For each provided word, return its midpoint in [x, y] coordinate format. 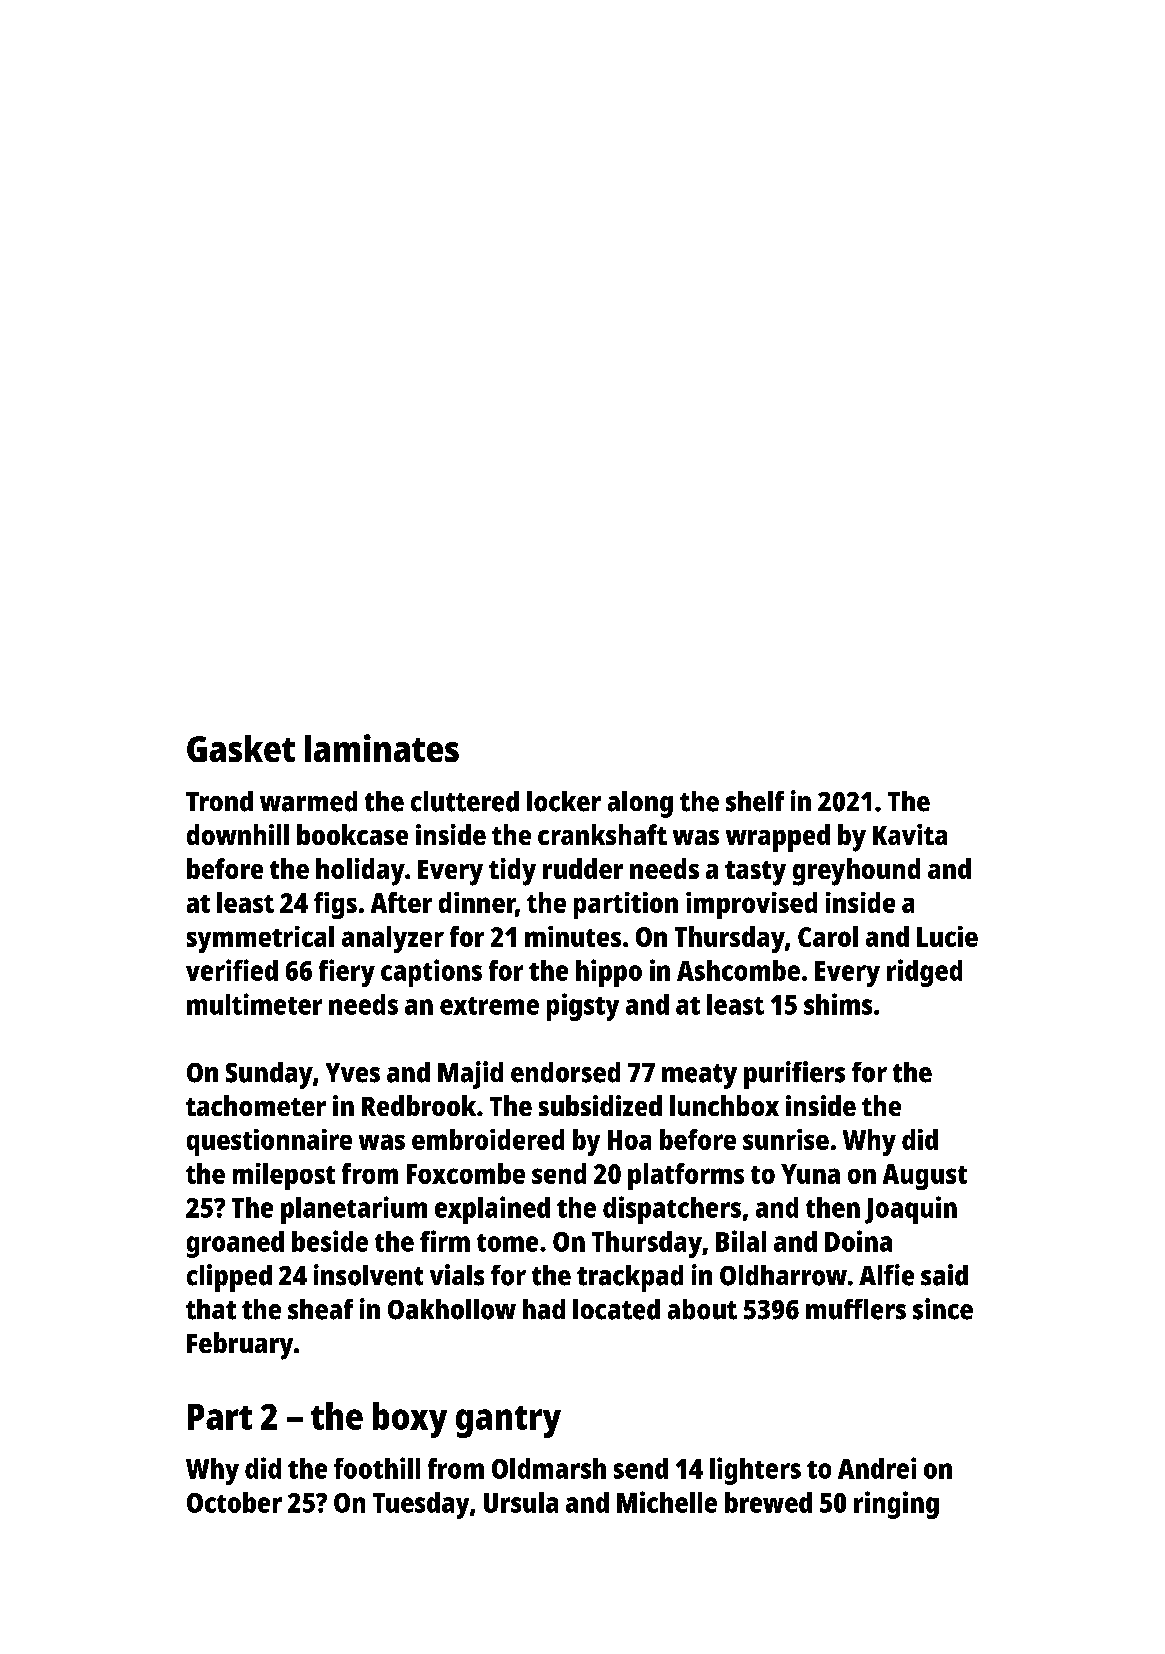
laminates [382, 748]
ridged [924, 973]
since [943, 1309]
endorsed [565, 1072]
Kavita [910, 834]
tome [507, 1243]
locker [564, 801]
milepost [284, 1176]
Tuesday [421, 1505]
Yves [353, 1073]
